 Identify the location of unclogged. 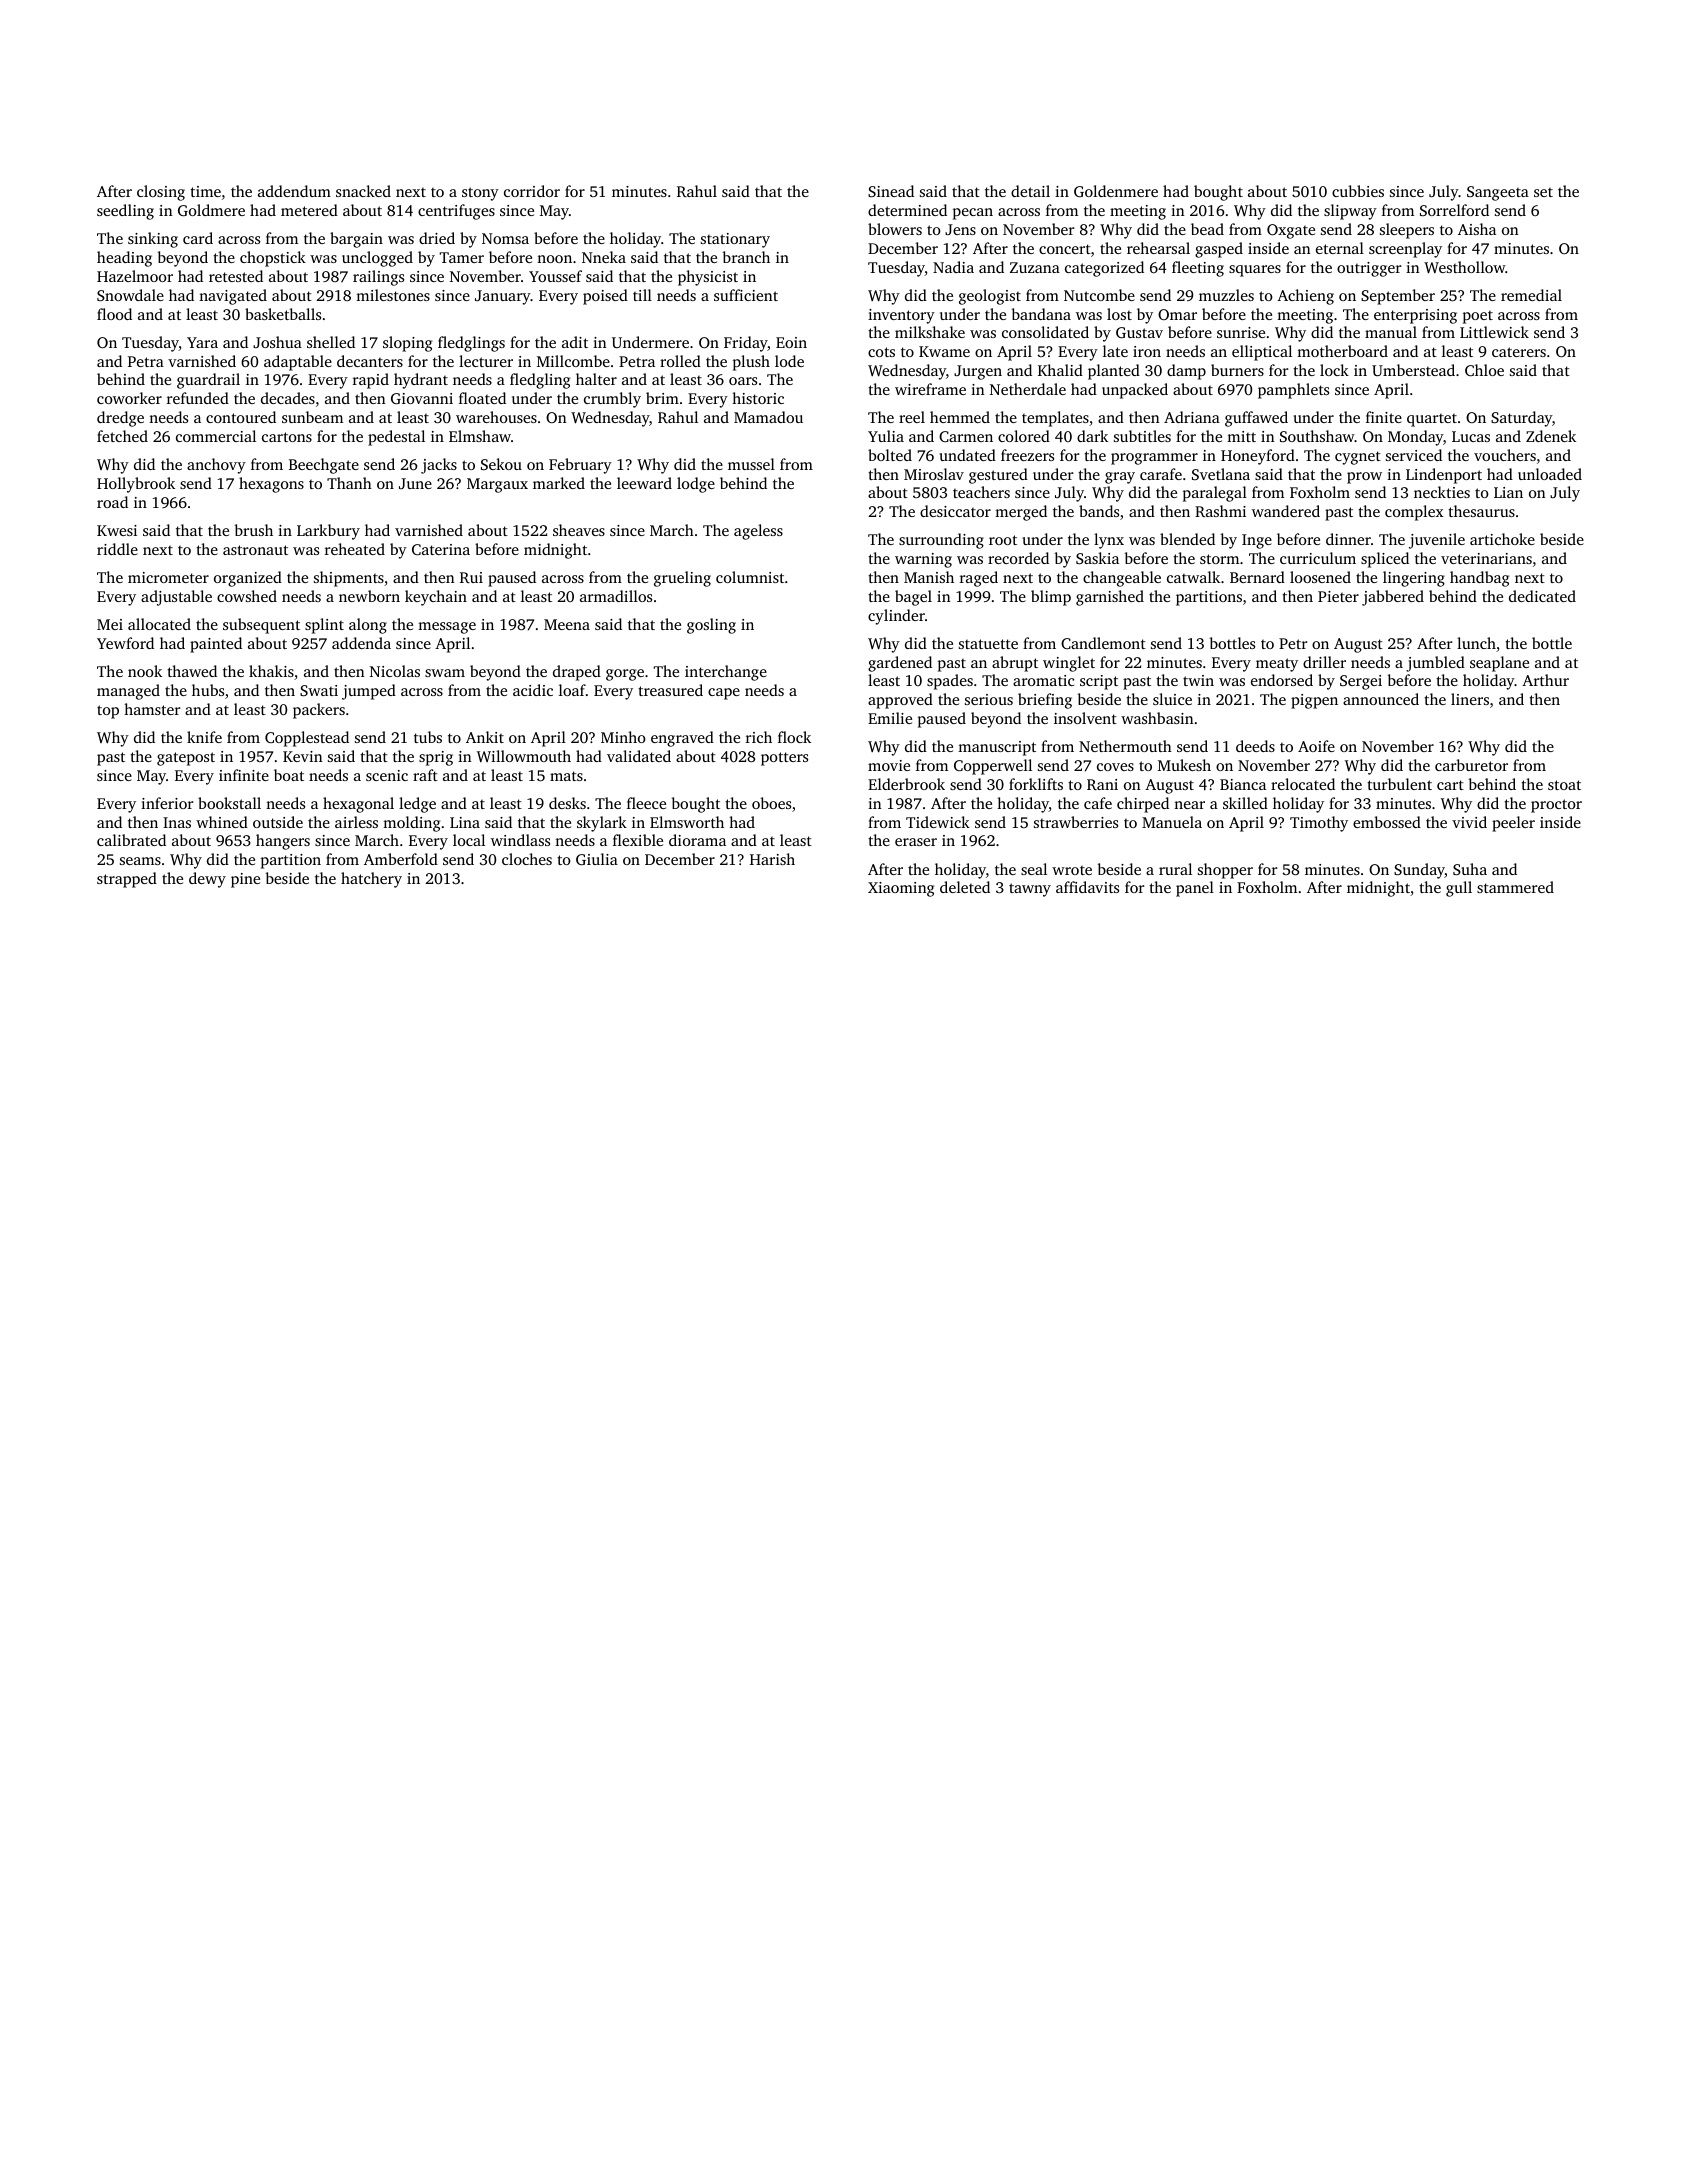
(377, 259).
